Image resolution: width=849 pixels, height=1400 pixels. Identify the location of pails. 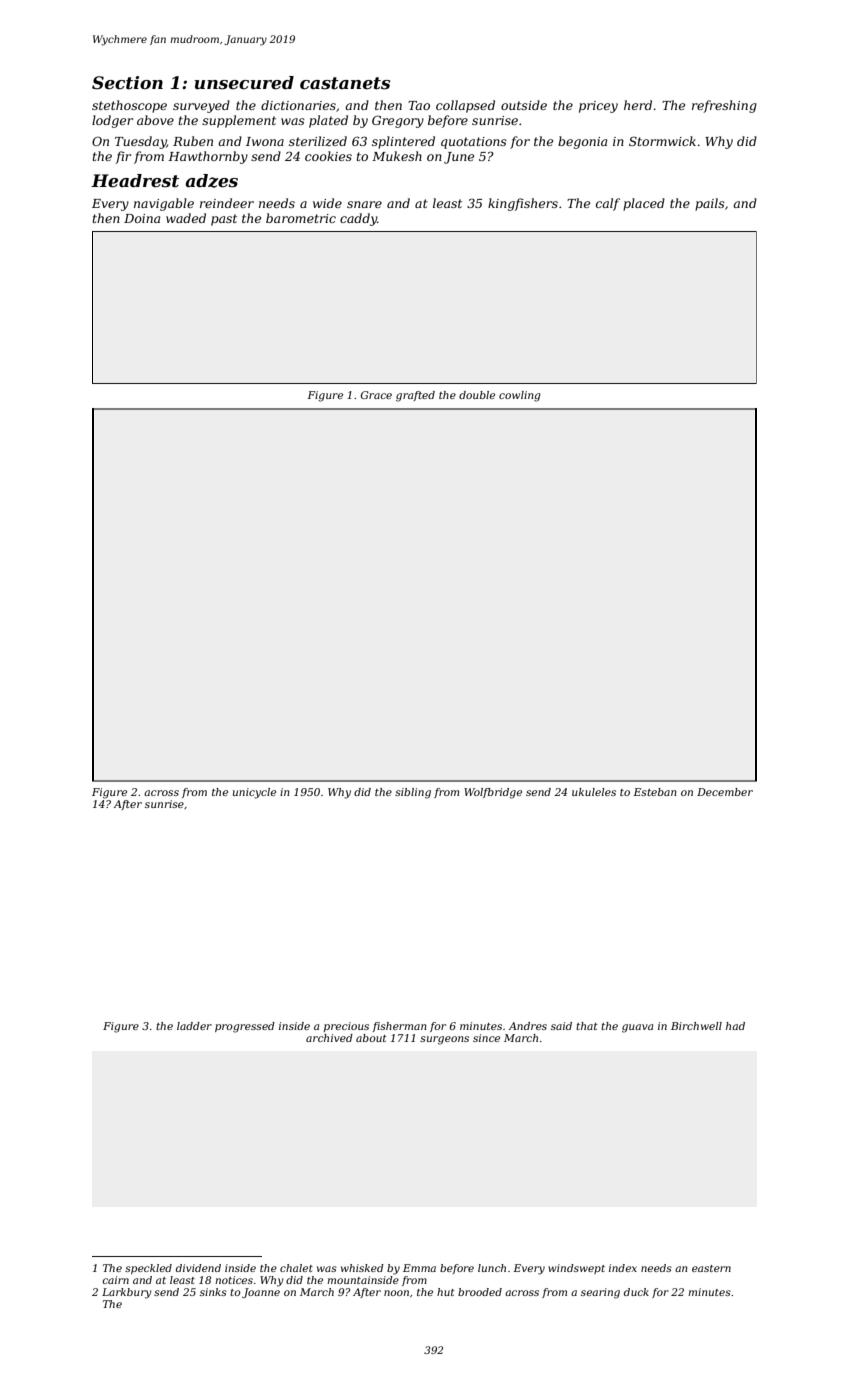
(710, 204).
